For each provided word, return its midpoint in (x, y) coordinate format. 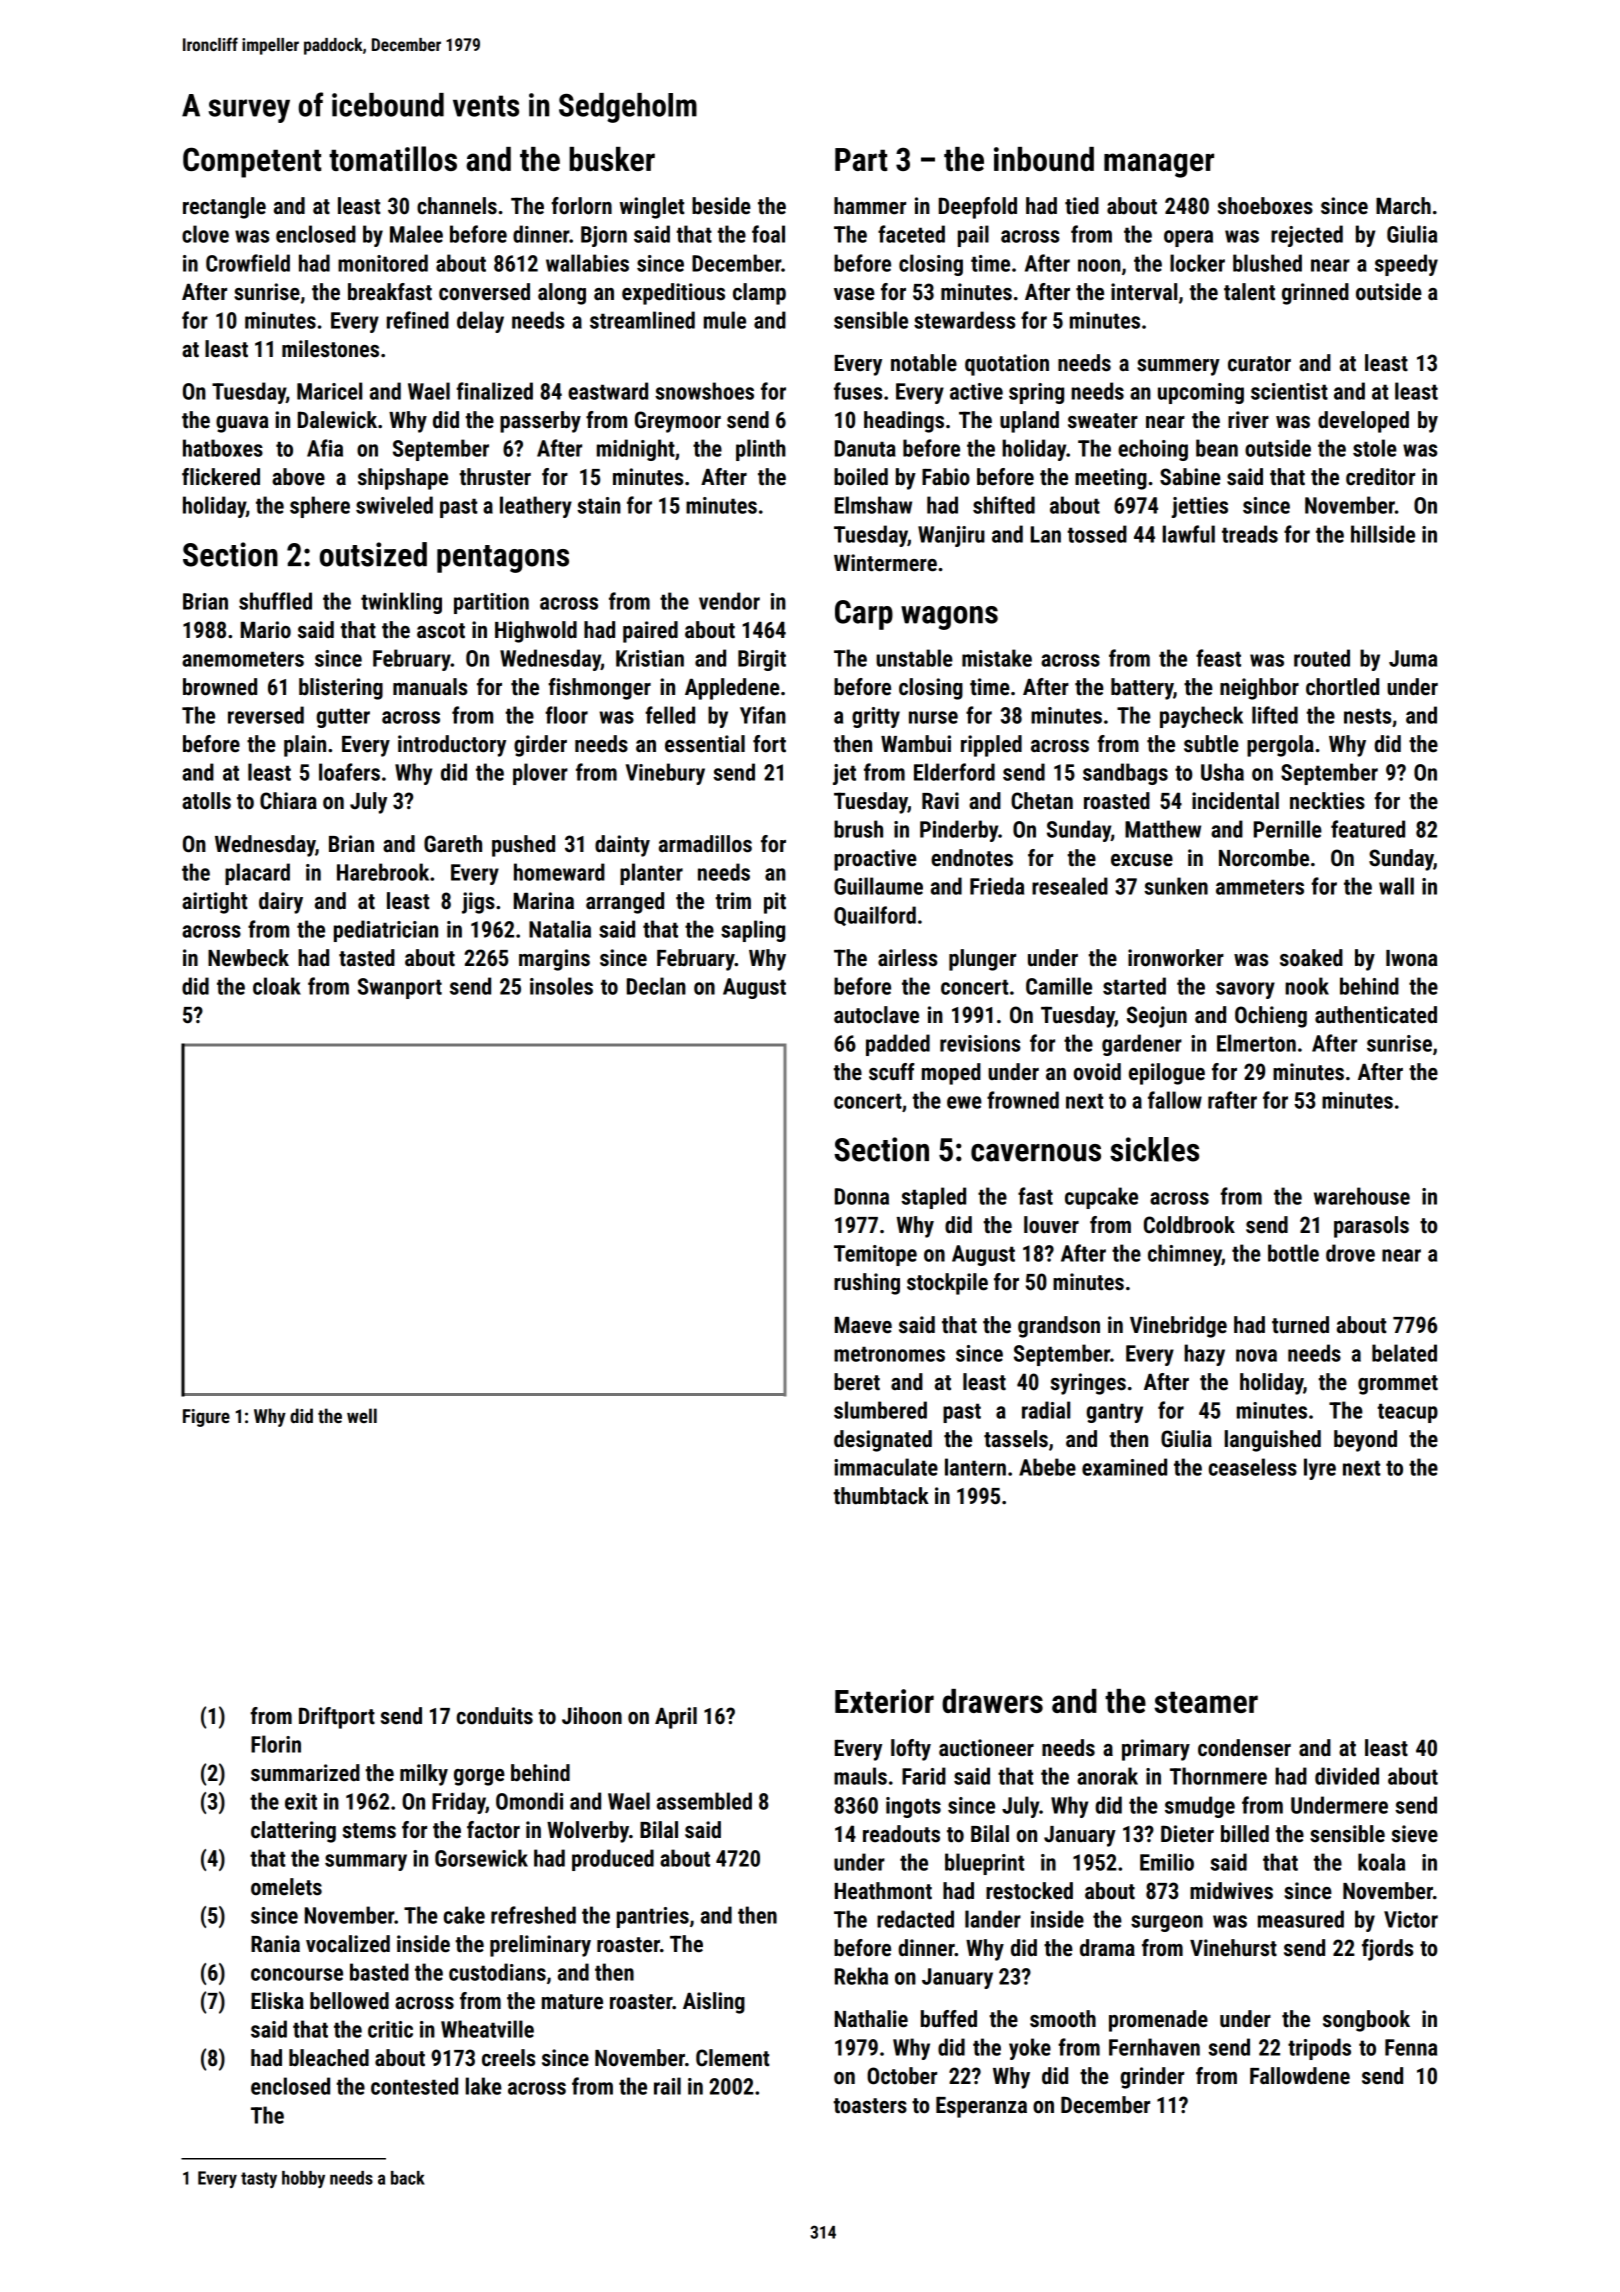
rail (667, 2086)
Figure (206, 1418)
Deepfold (978, 208)
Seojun (1157, 1017)
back (408, 2178)
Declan (656, 986)
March (1403, 206)
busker (612, 159)
